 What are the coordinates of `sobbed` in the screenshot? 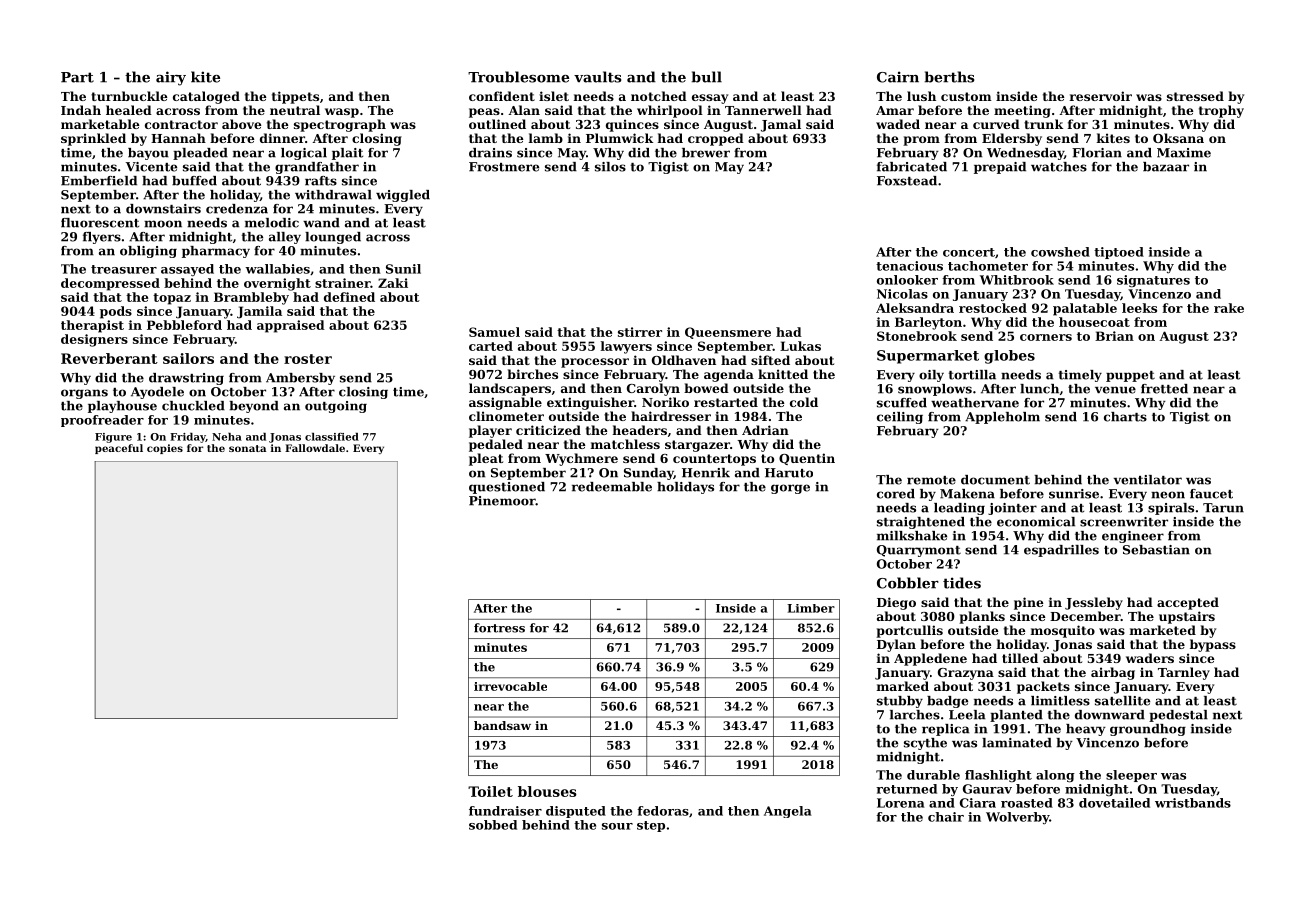 It's located at (493, 825).
